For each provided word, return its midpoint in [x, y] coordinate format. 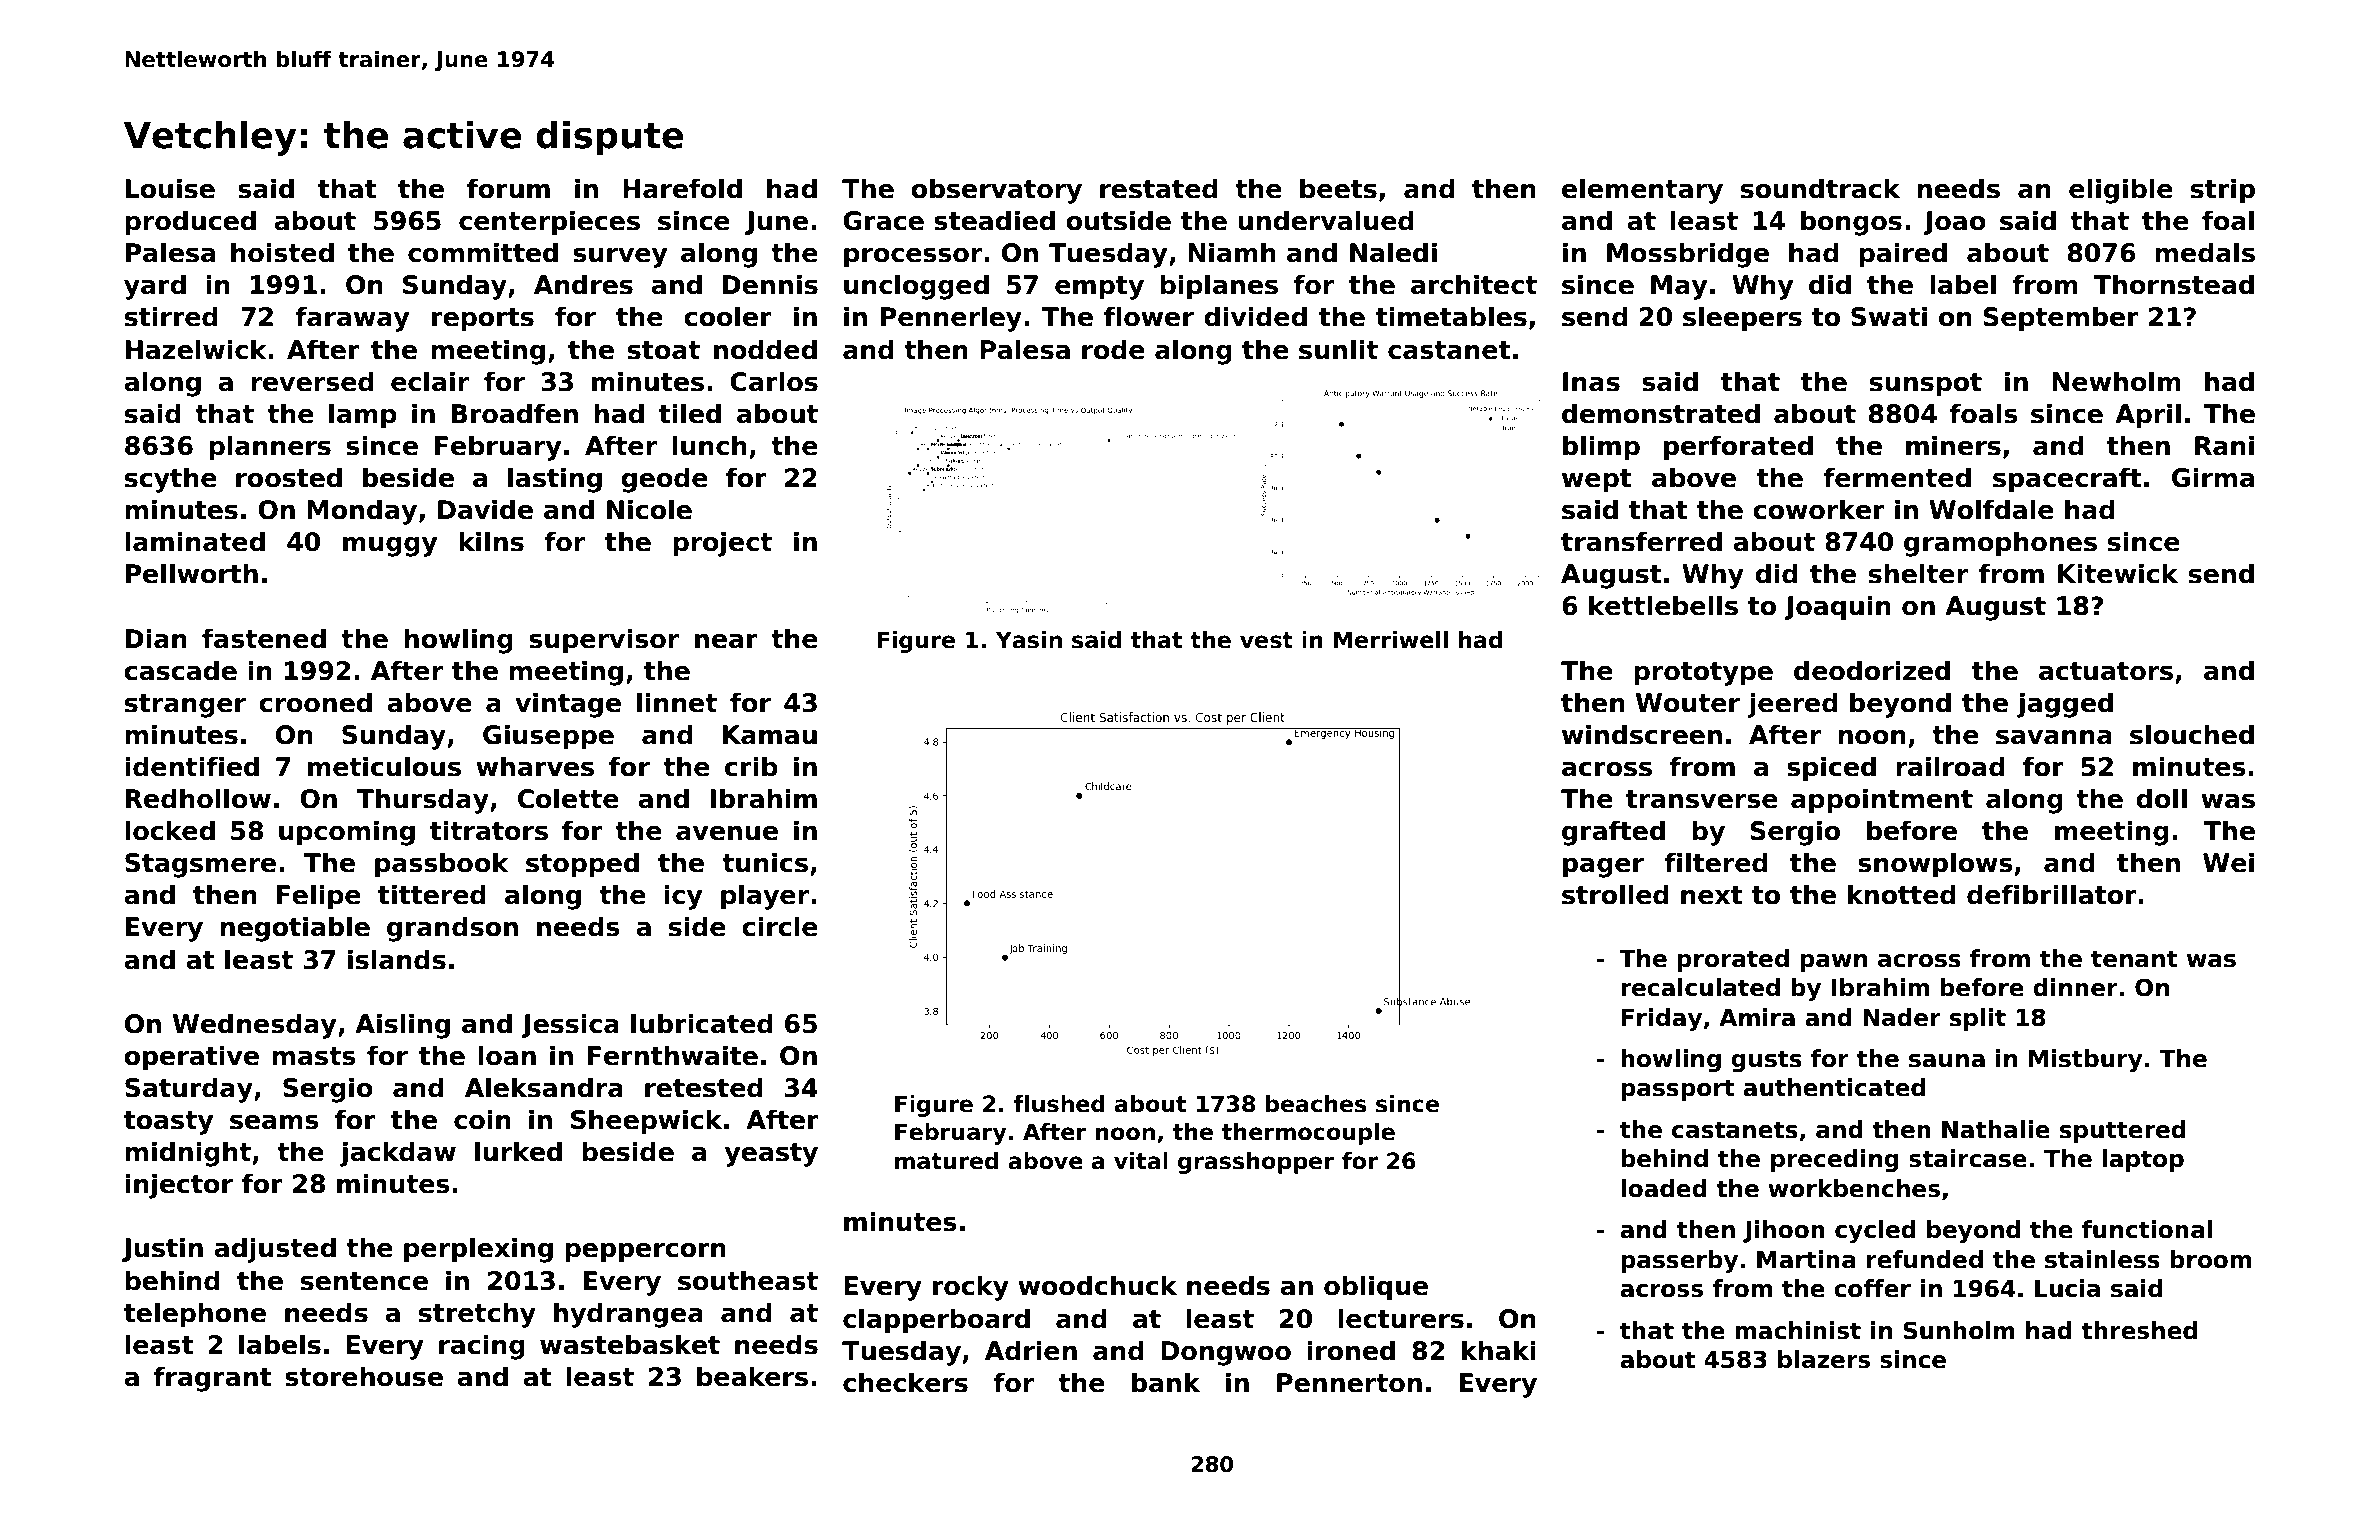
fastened [264, 638]
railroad [1950, 766]
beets [1338, 188]
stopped [582, 864]
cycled [1875, 1231]
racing [482, 1347]
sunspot [1926, 384]
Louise [170, 188]
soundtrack [1820, 188]
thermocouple [1308, 1134]
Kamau [770, 735]
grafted [1613, 833]
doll [2161, 798]
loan [507, 1055]
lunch [709, 445]
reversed [312, 381]
